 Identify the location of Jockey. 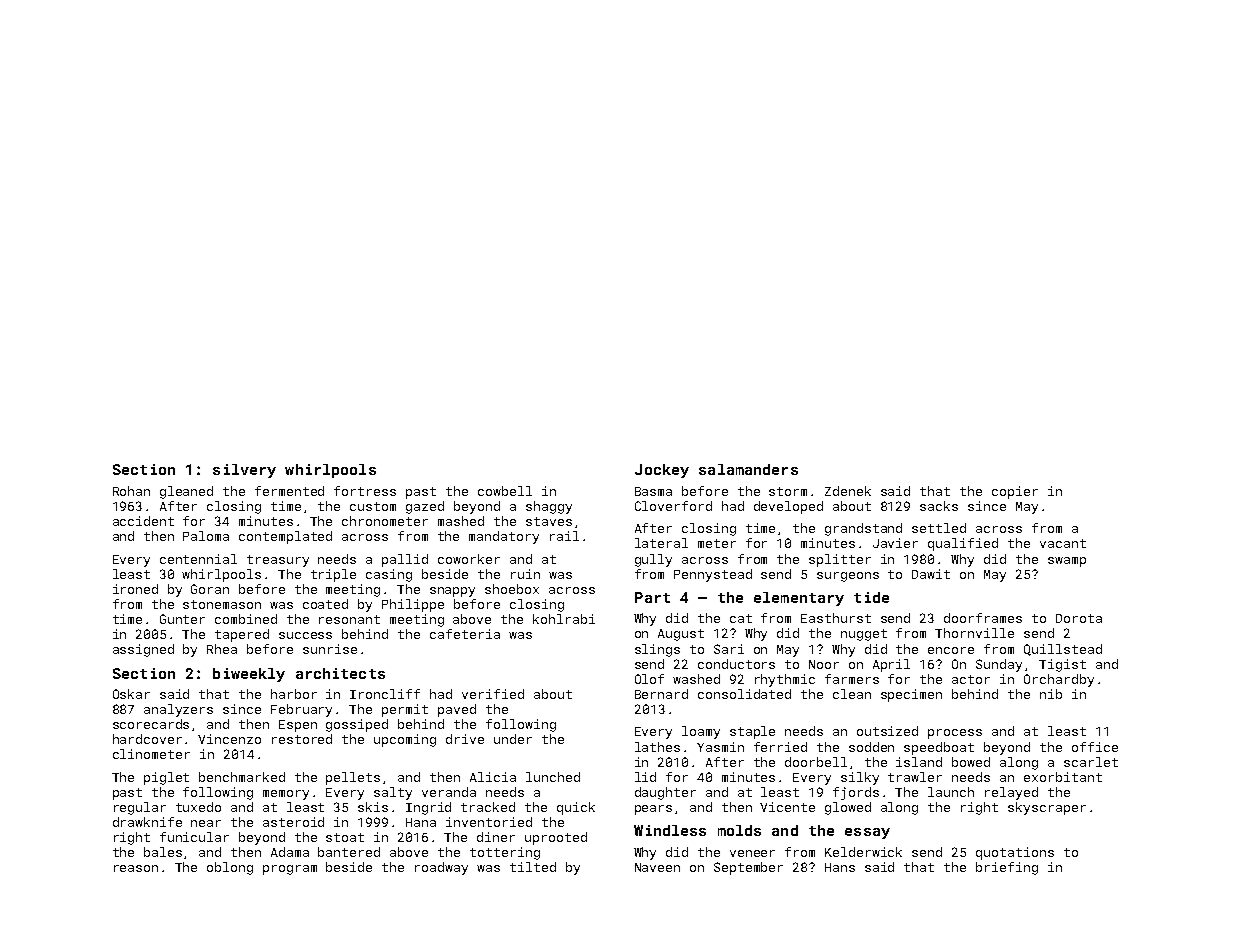
(662, 471).
